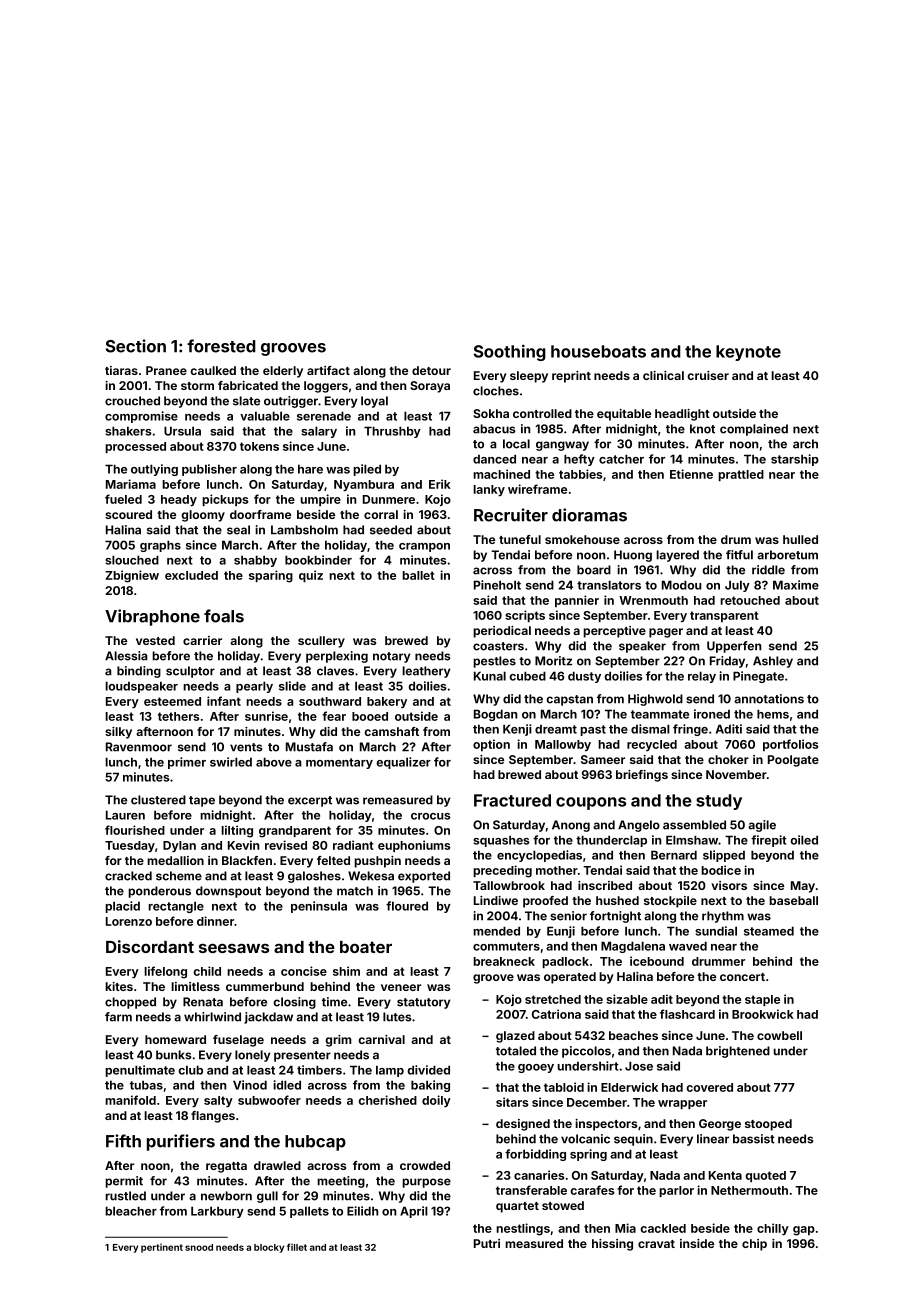 This screenshot has height=1308, width=924. What do you see at coordinates (431, 370) in the screenshot?
I see `detour` at bounding box center [431, 370].
